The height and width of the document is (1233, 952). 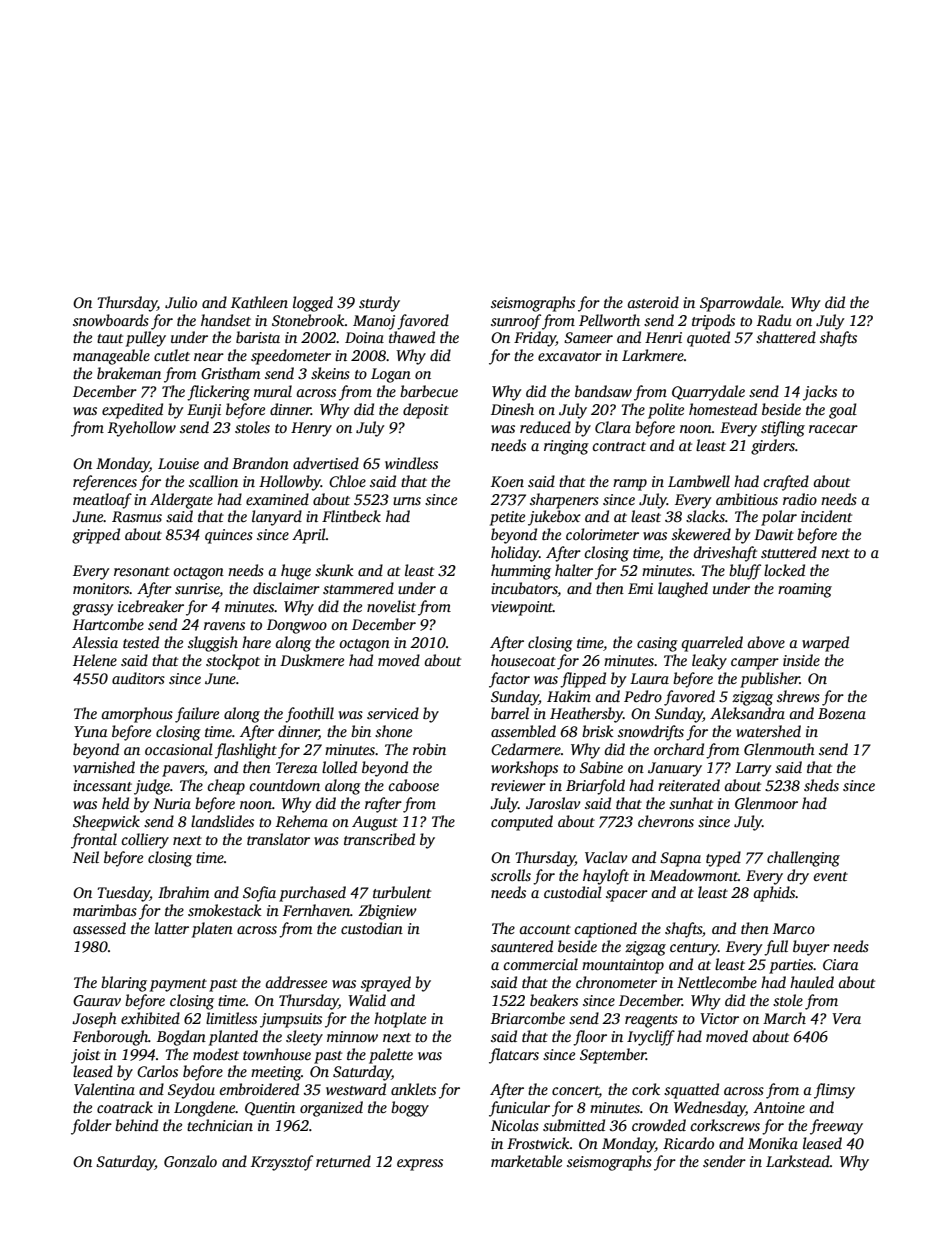 What do you see at coordinates (514, 1056) in the document?
I see `flatcars` at bounding box center [514, 1056].
